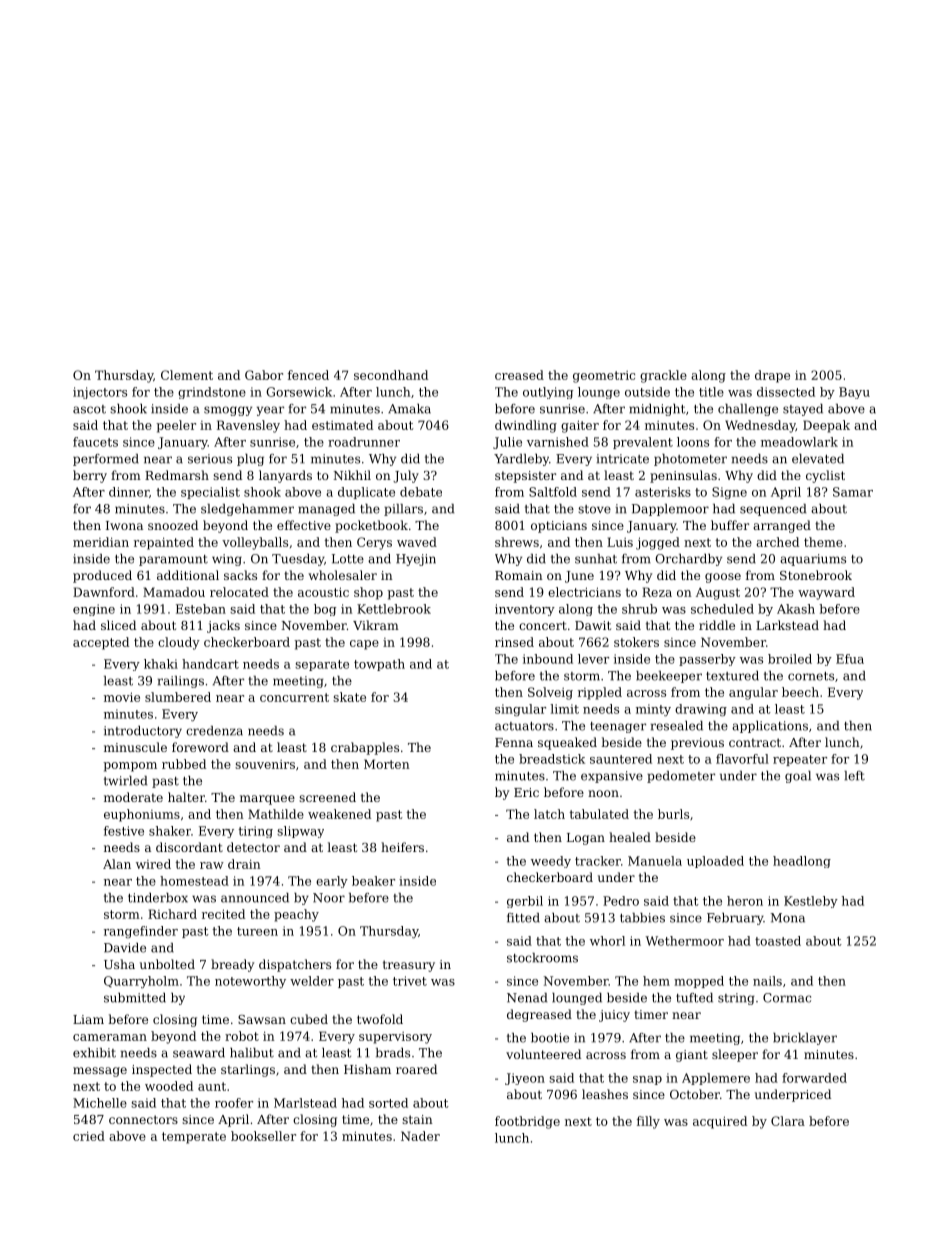  I want to click on Amaka, so click(409, 409).
